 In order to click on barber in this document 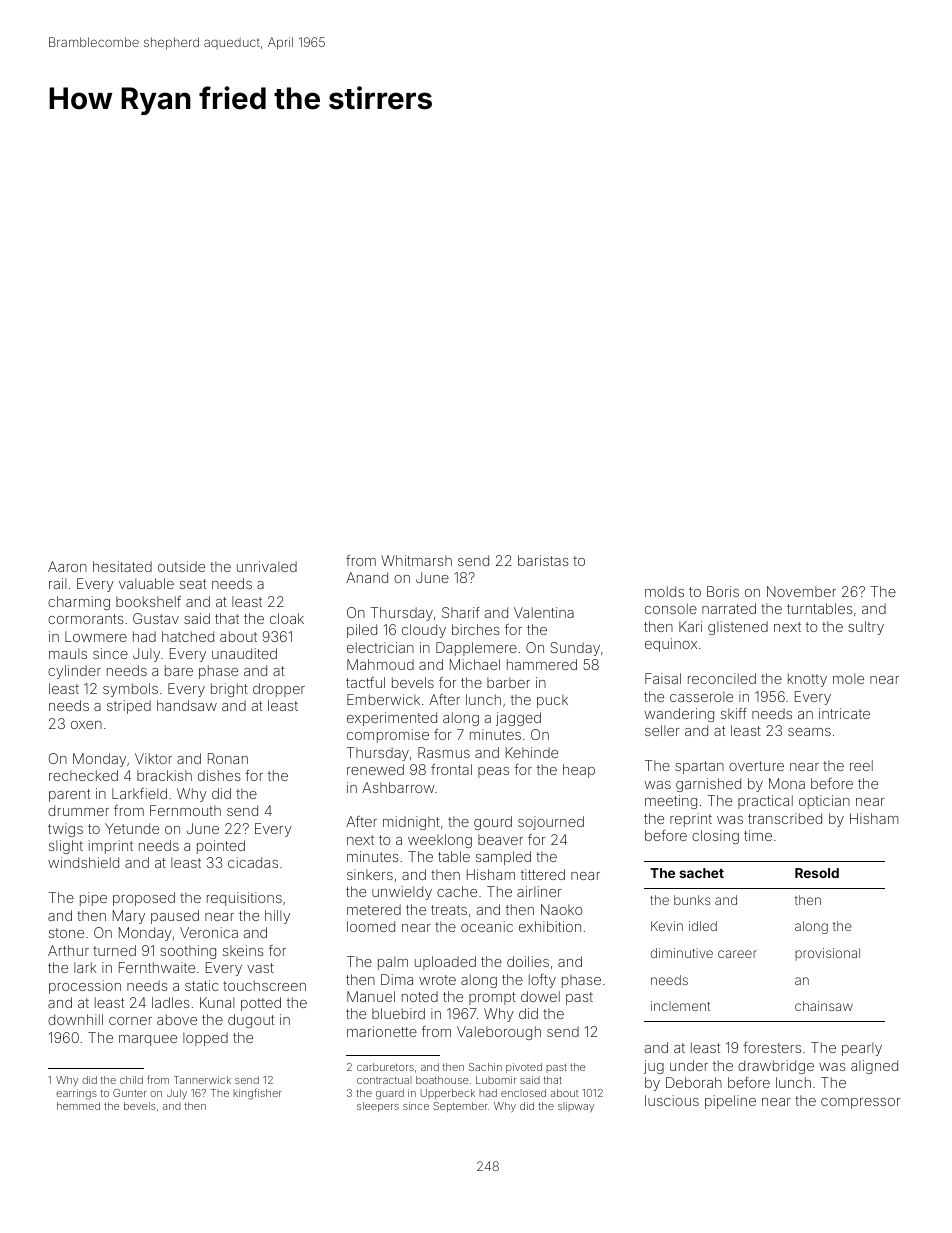, I will do `click(508, 682)`.
